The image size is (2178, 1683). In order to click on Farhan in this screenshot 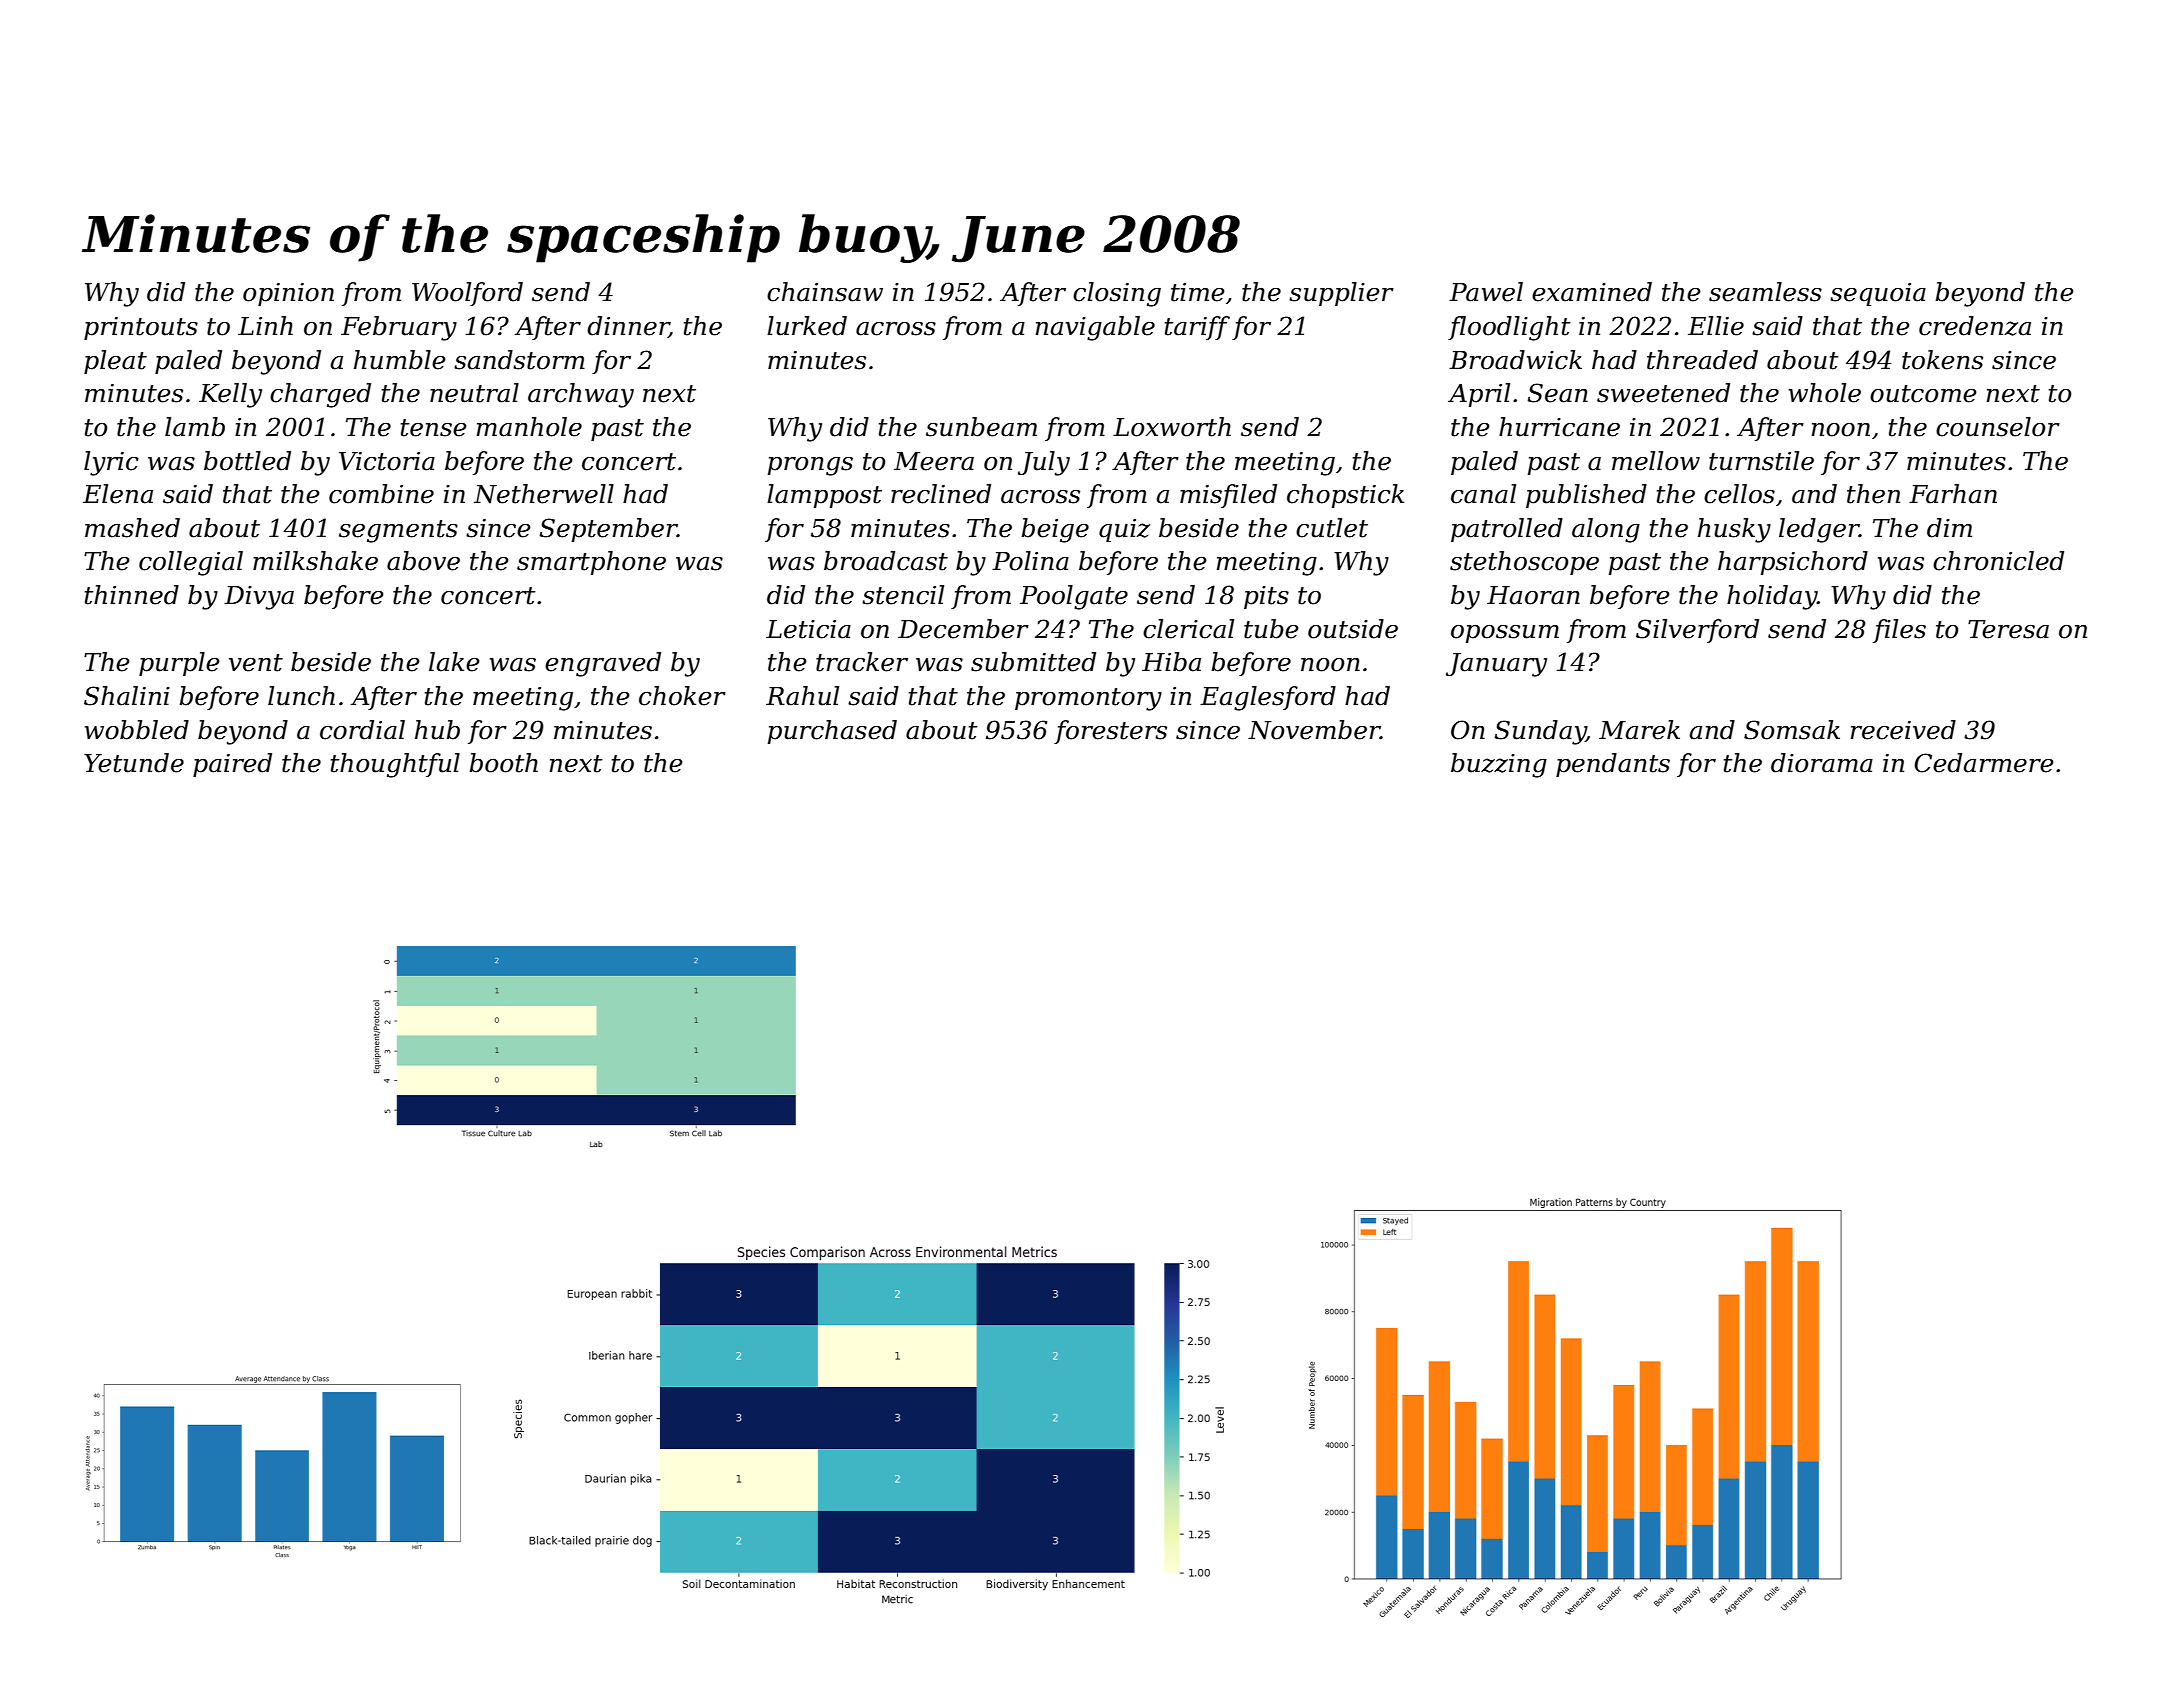, I will do `click(1953, 494)`.
